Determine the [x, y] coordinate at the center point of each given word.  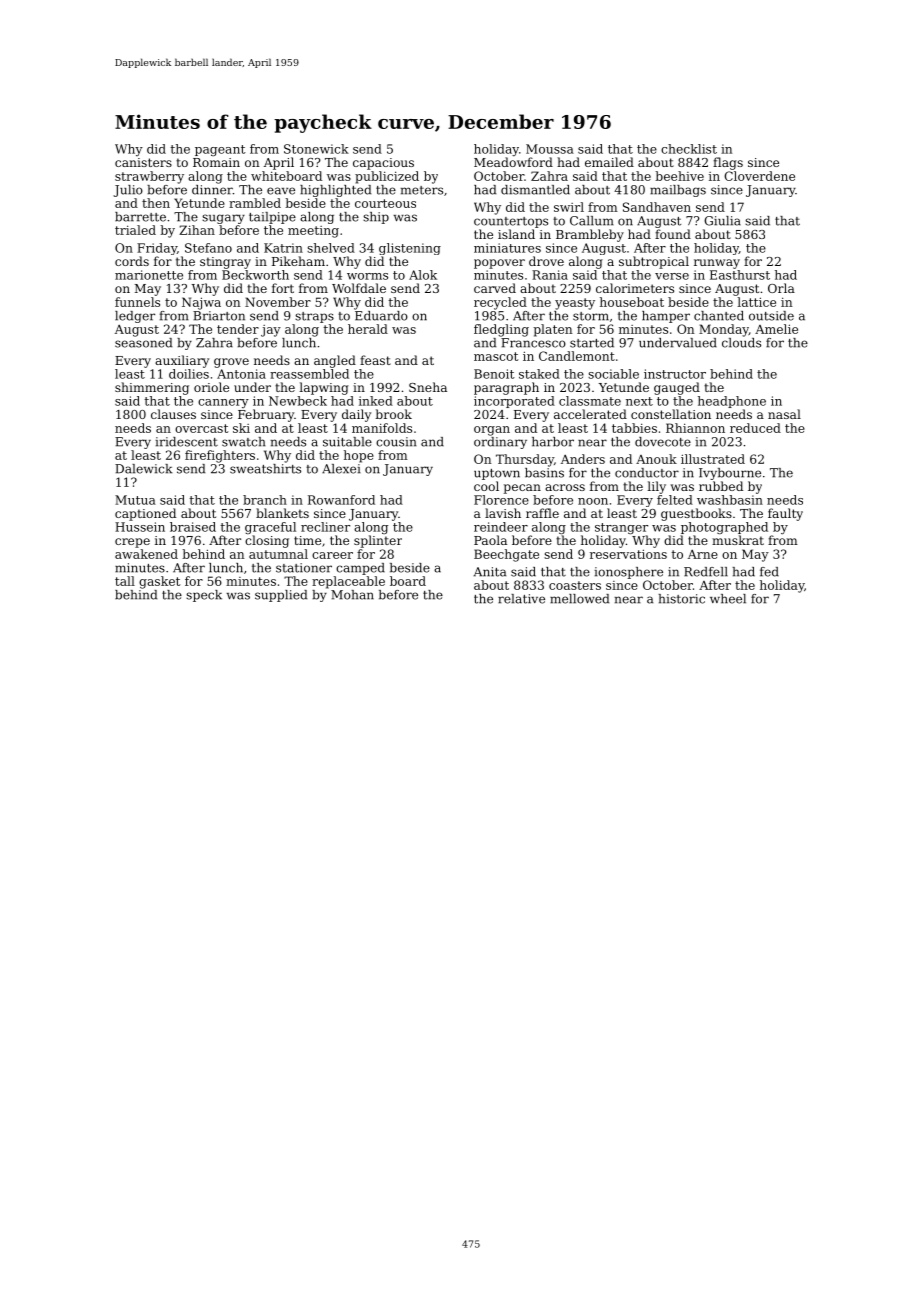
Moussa [550, 149]
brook [393, 414]
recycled [500, 303]
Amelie [776, 329]
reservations [628, 554]
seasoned [143, 343]
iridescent [187, 442]
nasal [784, 414]
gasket [159, 582]
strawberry [149, 177]
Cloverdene [759, 176]
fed [769, 572]
